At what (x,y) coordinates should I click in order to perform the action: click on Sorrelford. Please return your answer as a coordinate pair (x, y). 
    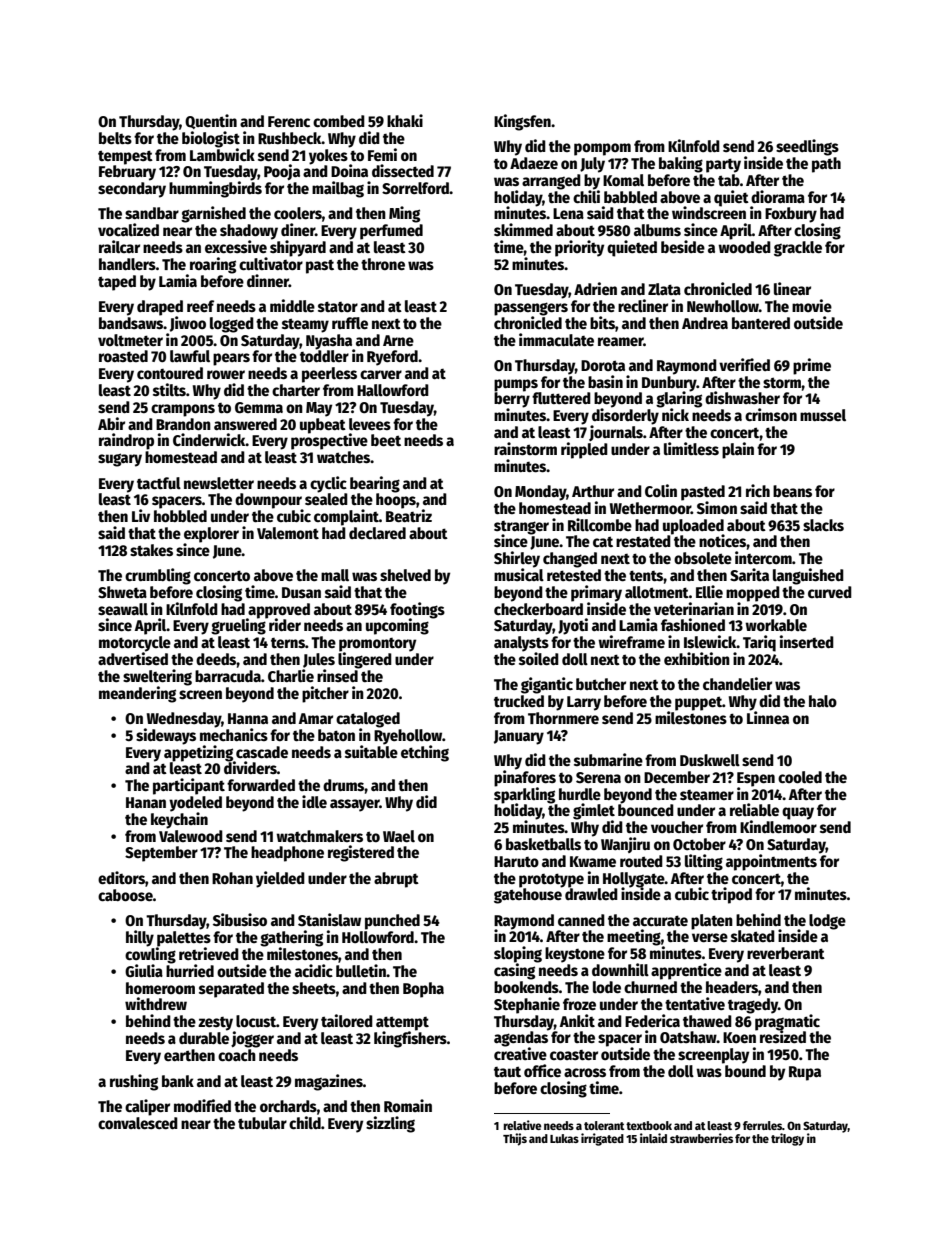
    Looking at the image, I should click on (415, 188).
